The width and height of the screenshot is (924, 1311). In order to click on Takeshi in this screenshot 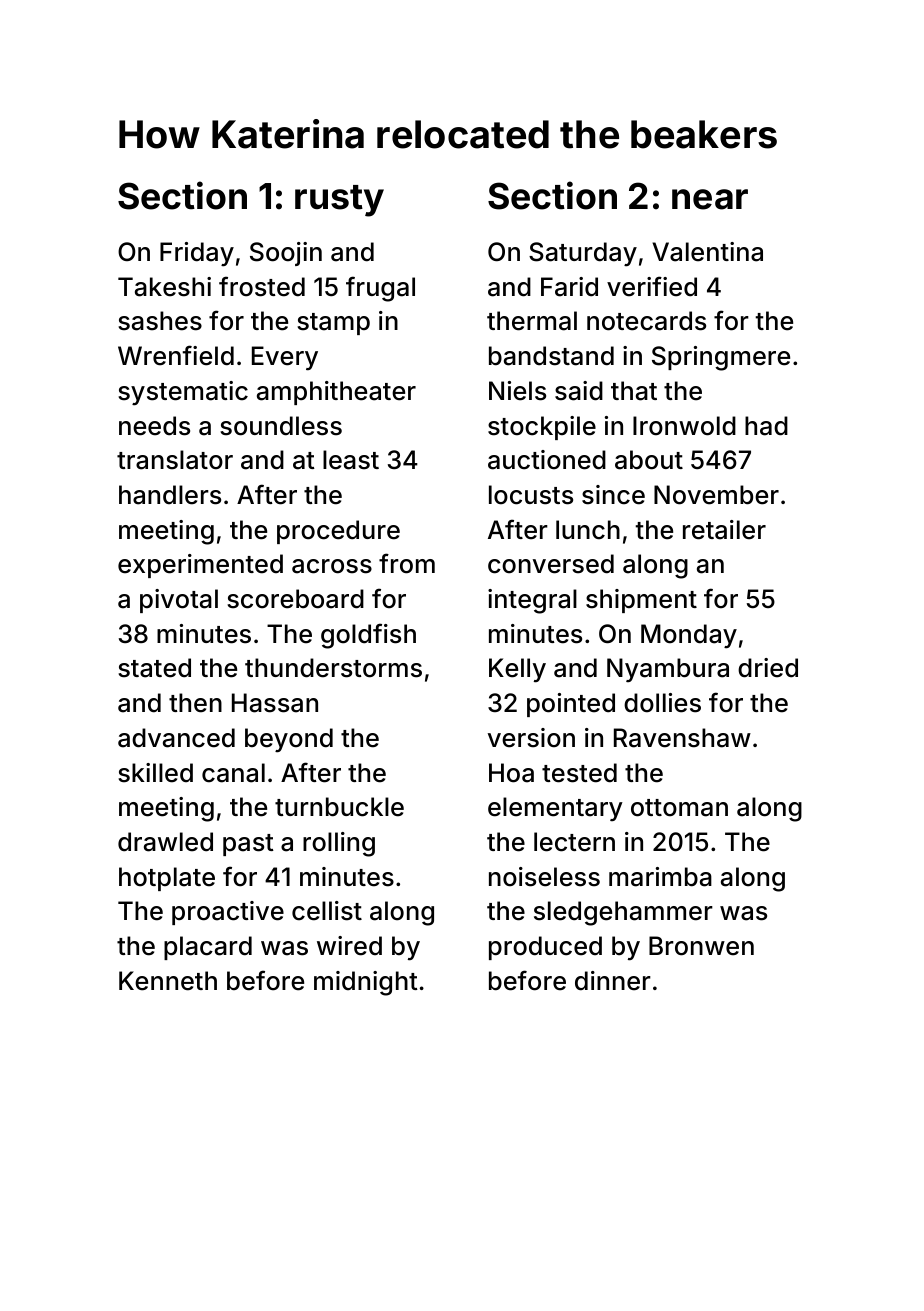, I will do `click(164, 287)`.
